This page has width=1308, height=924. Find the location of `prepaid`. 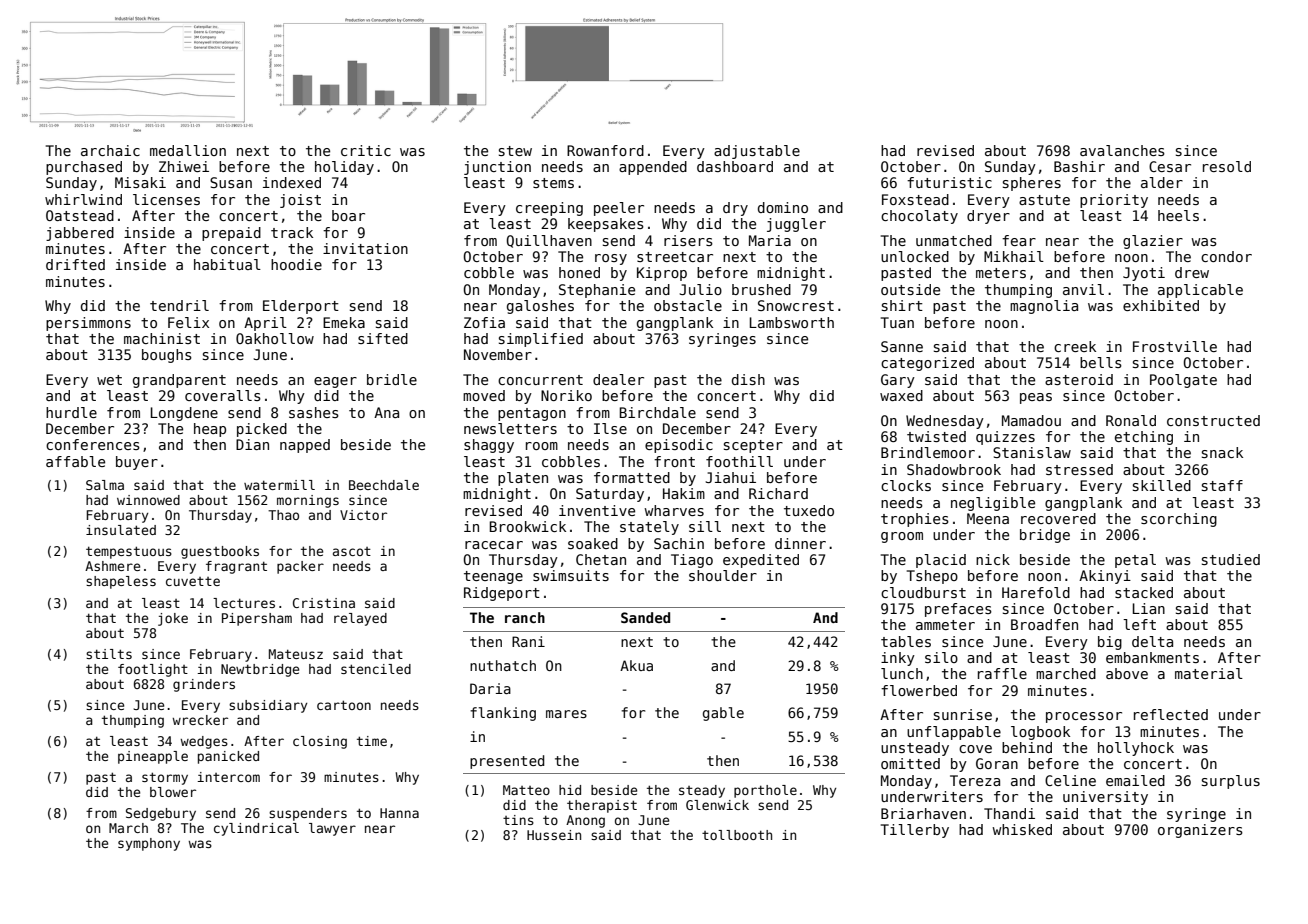

prepaid is located at coordinates (231, 234).
